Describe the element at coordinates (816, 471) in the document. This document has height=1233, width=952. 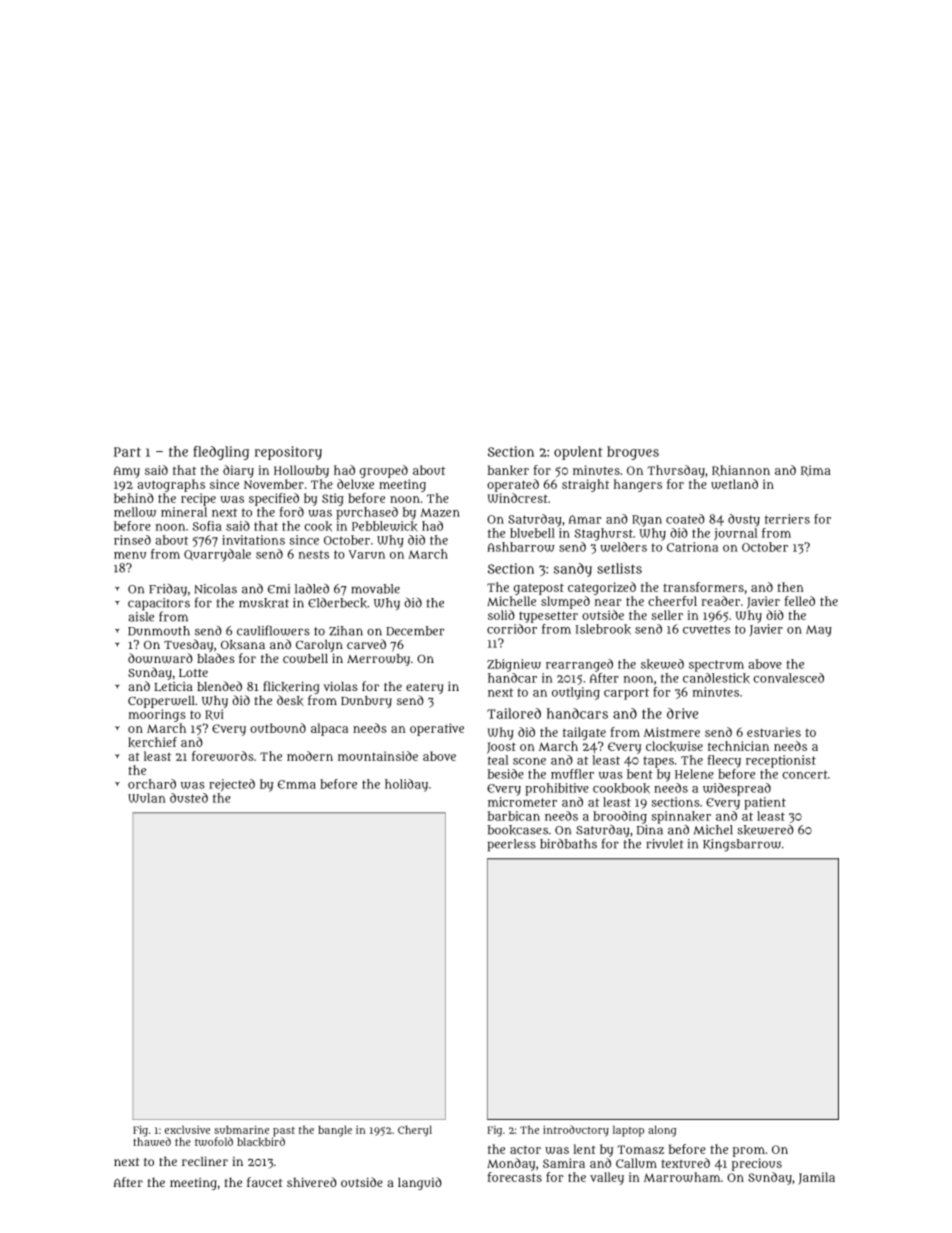
I see `Rima` at that location.
